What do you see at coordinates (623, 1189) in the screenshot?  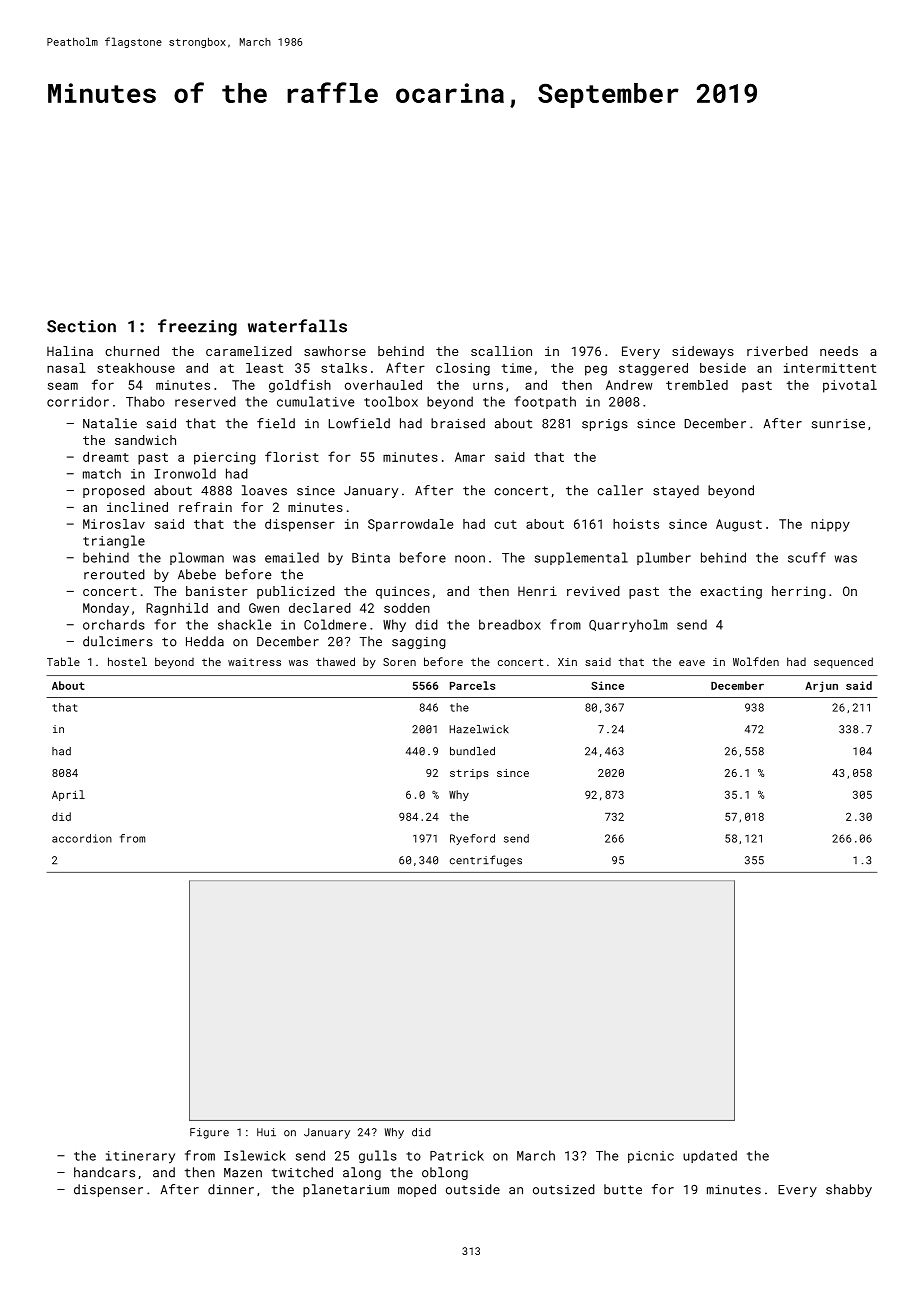 I see `butte` at bounding box center [623, 1189].
